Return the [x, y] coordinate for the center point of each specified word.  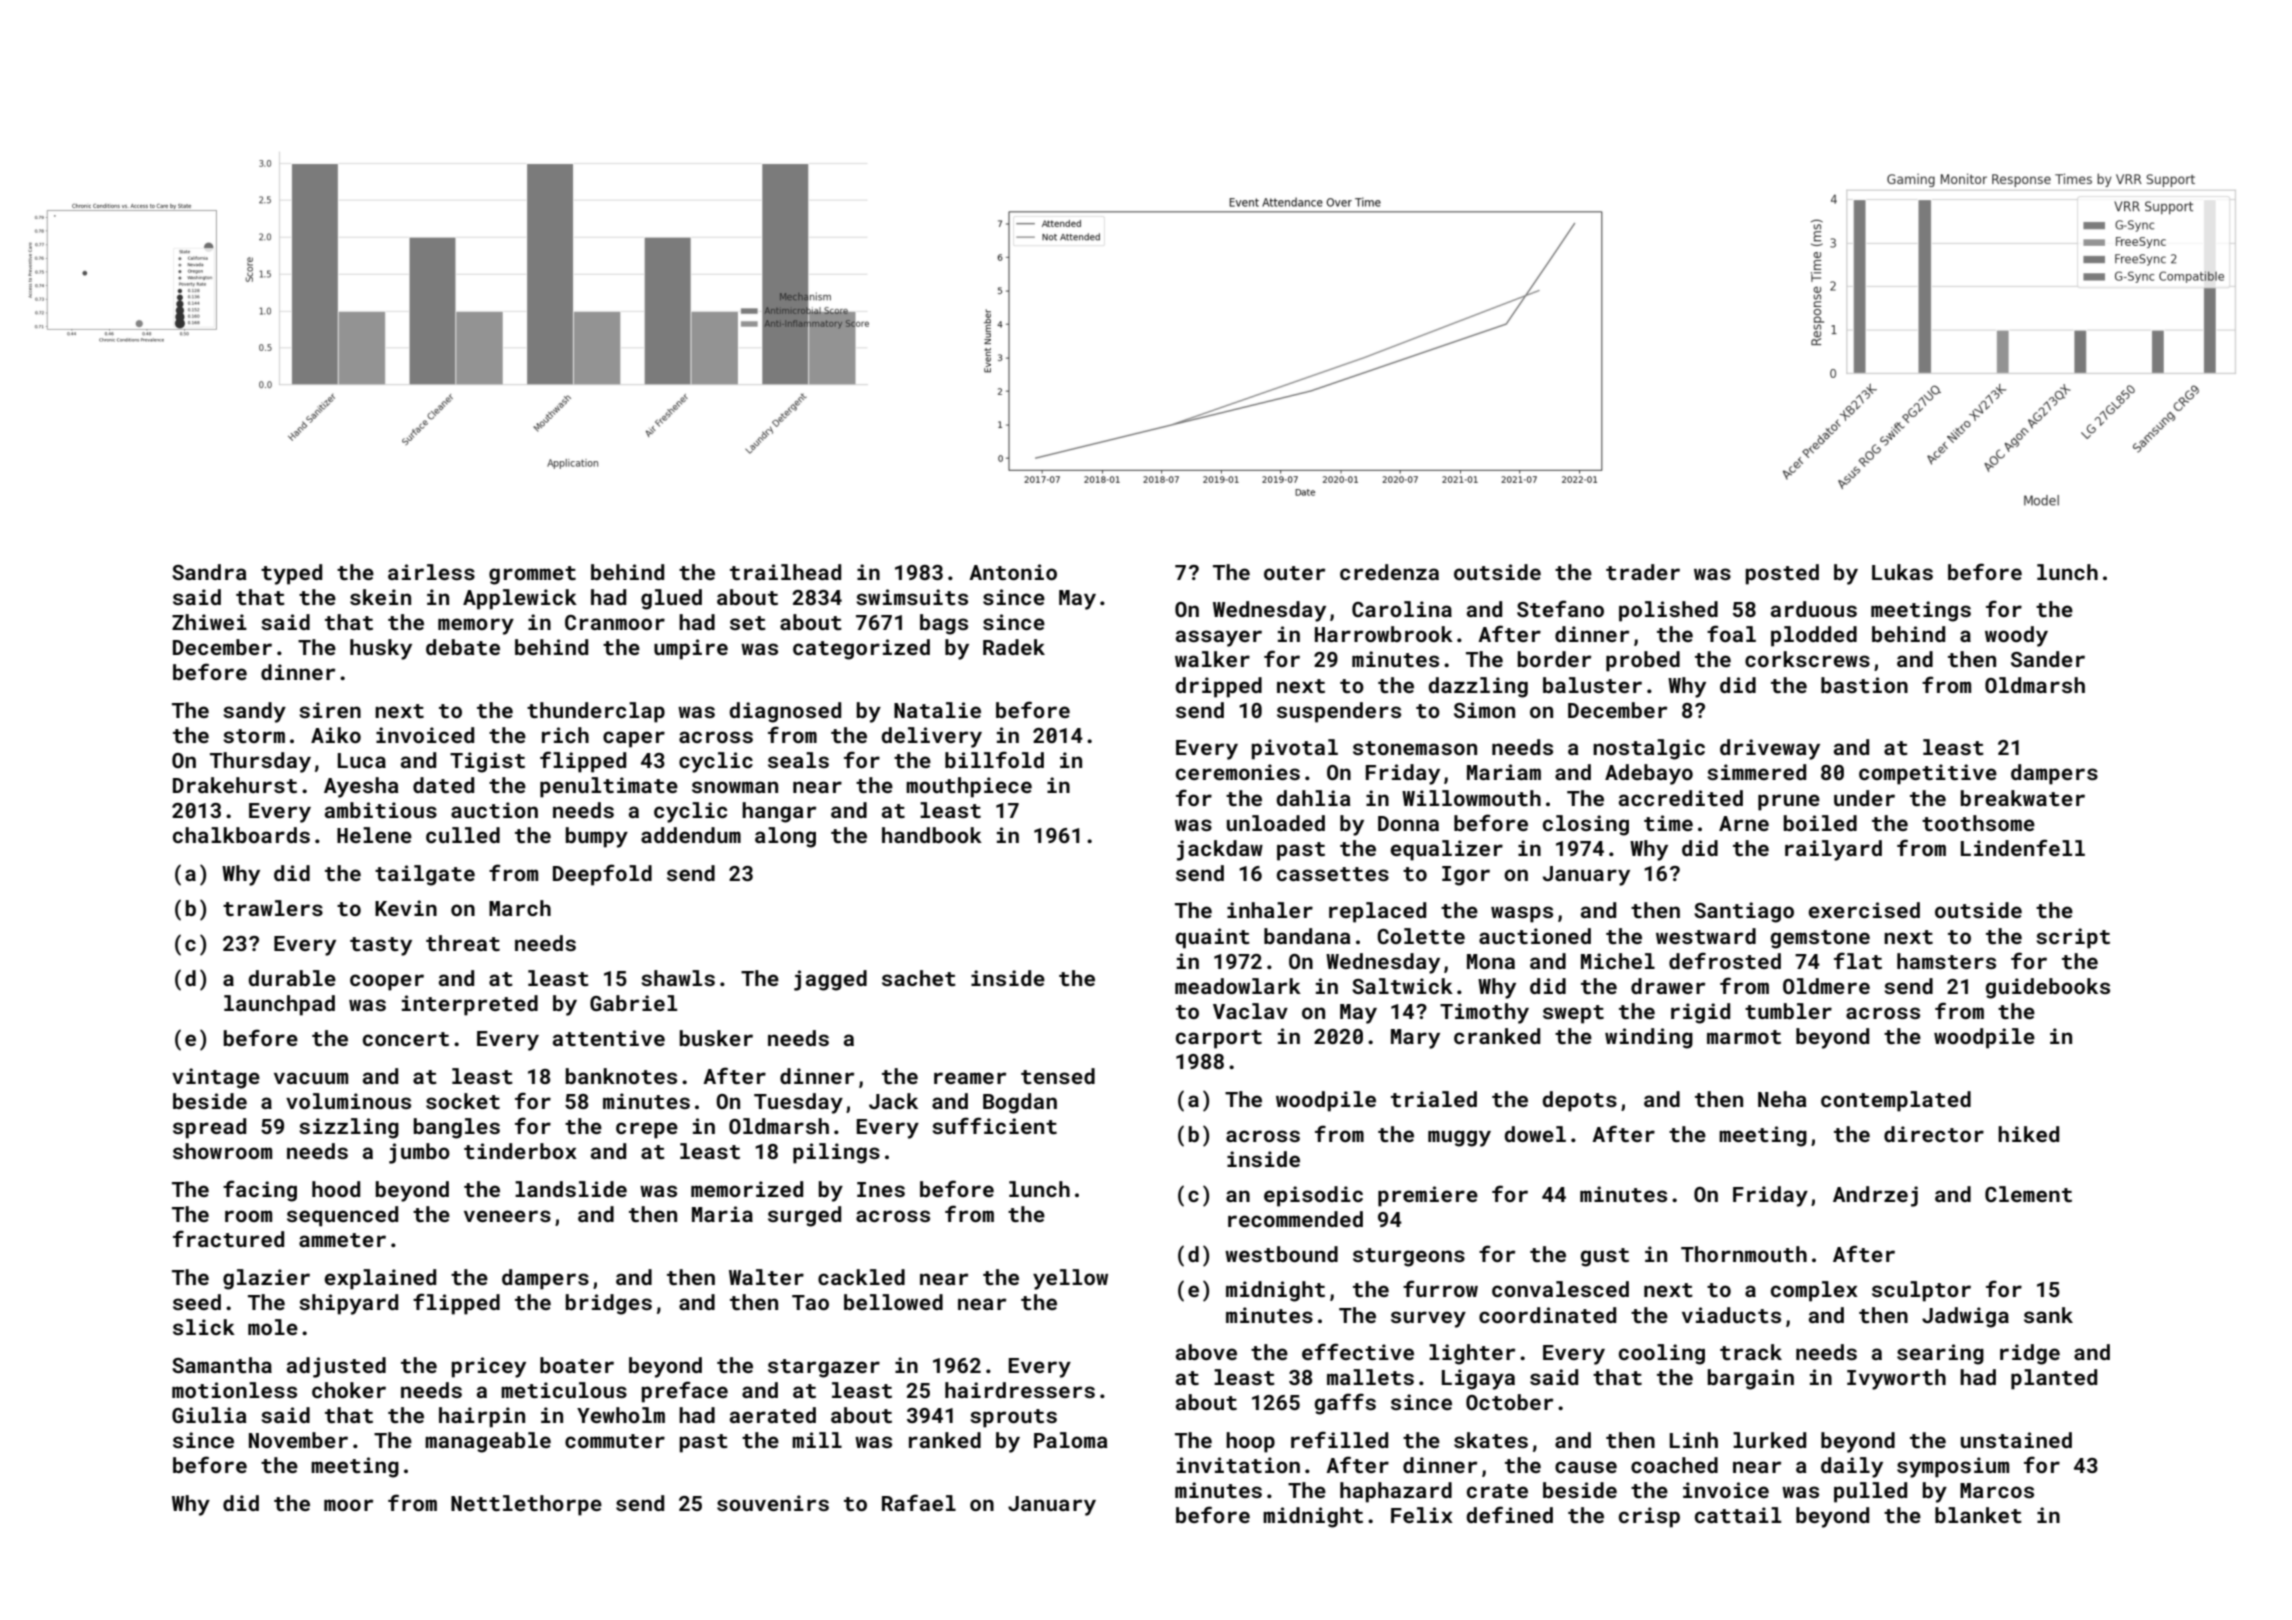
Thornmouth [1744, 1254]
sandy [254, 712]
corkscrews [1807, 659]
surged [804, 1216]
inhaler [1270, 910]
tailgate [425, 875]
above [1206, 1352]
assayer [1219, 638]
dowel [1535, 1134]
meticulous [564, 1390]
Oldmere [1826, 986]
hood [336, 1189]
